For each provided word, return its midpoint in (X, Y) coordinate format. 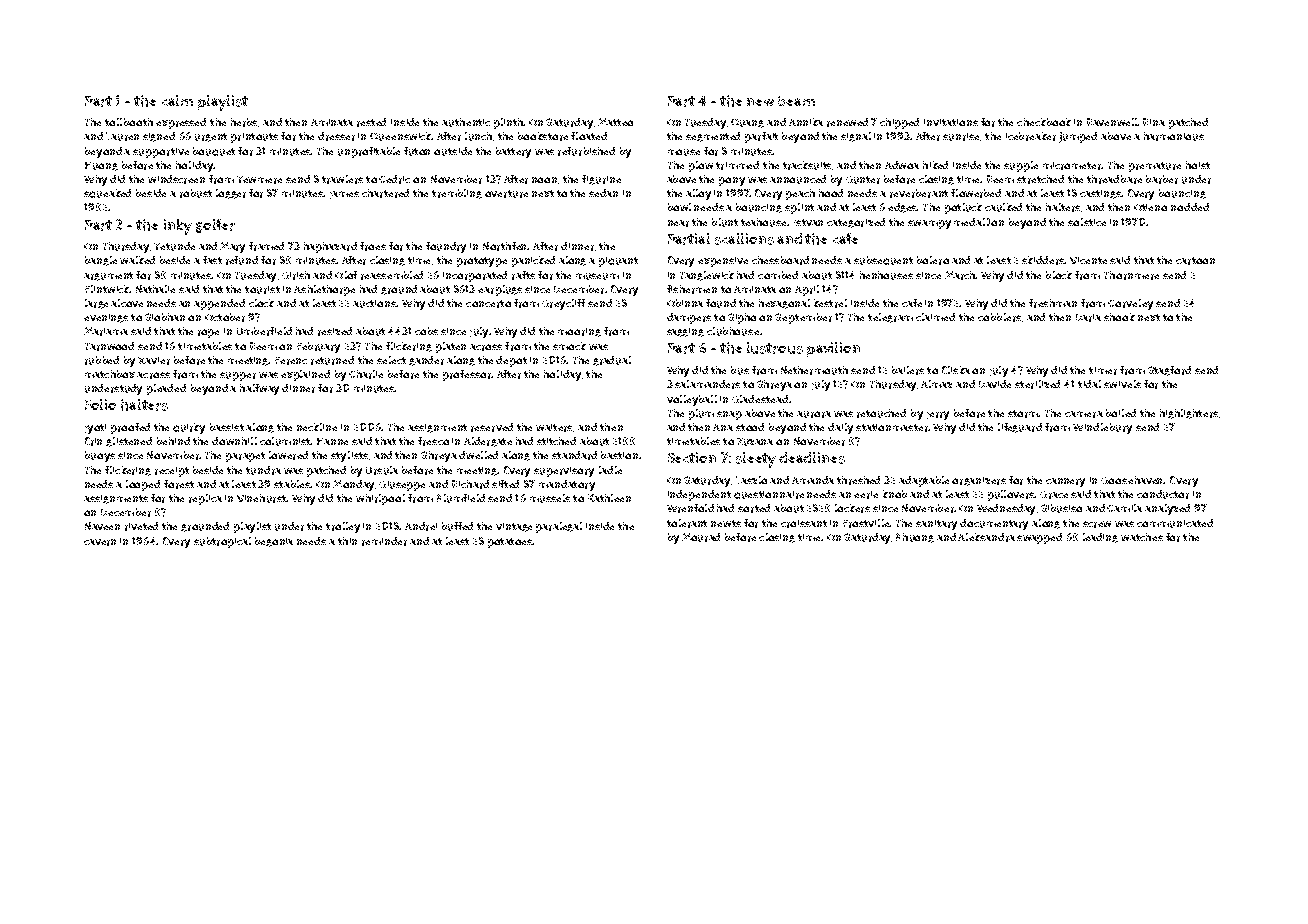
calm (177, 100)
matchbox (110, 374)
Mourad (701, 537)
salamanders (707, 384)
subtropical (222, 542)
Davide (995, 384)
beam (796, 101)
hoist (1198, 165)
